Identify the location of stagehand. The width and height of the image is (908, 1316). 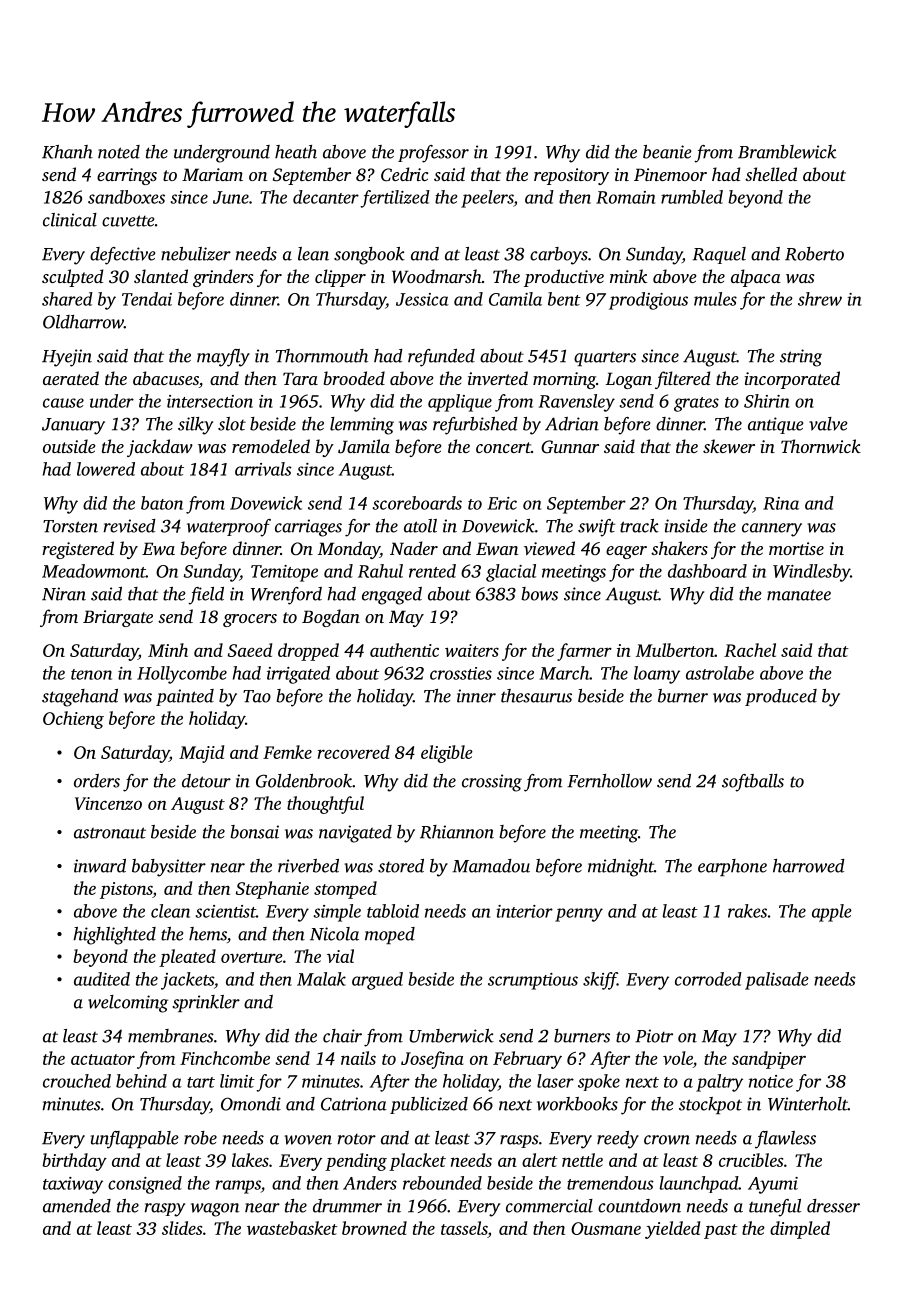
(80, 698).
